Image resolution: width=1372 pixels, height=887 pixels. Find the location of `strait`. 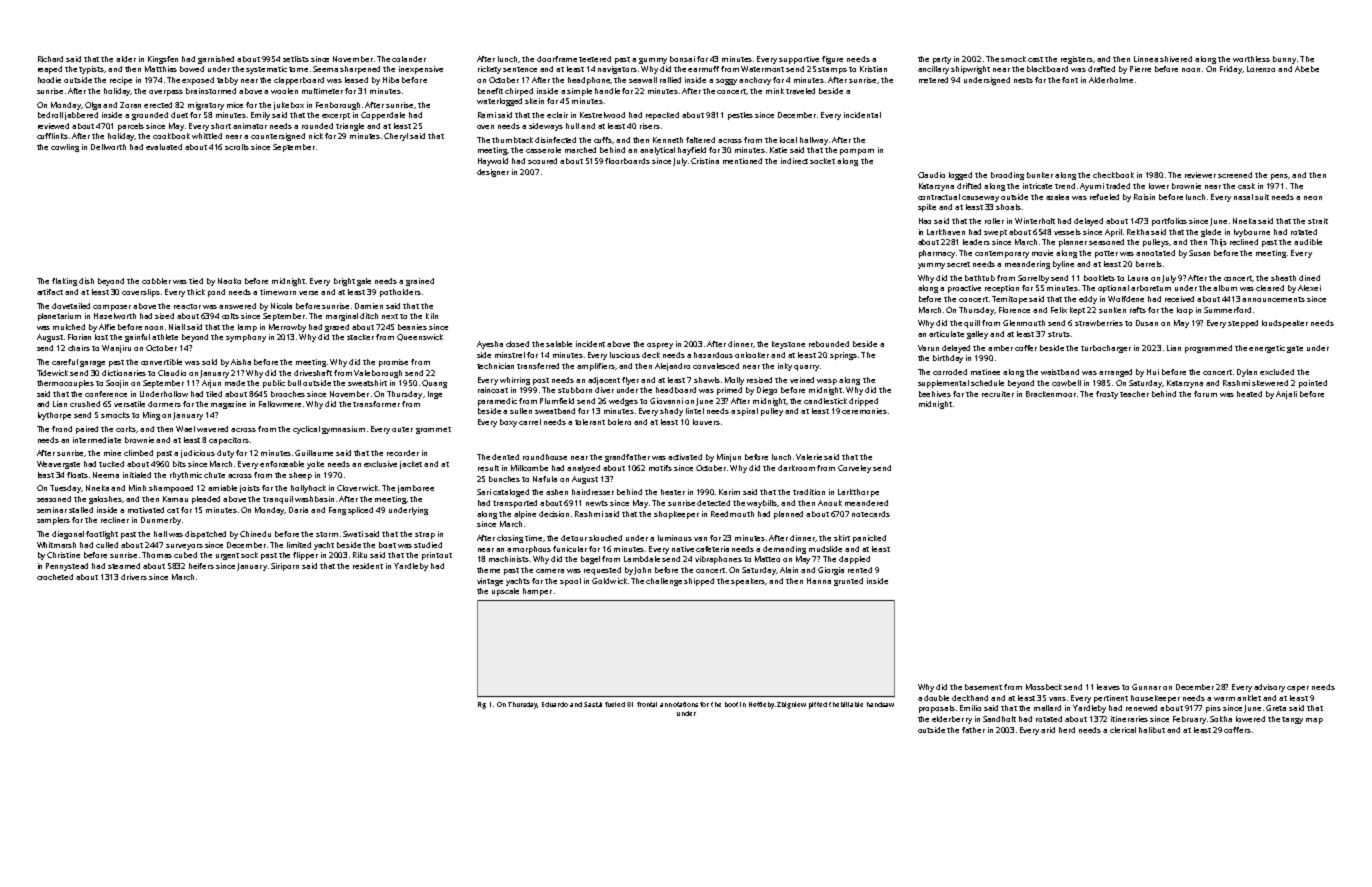

strait is located at coordinates (1318, 221).
